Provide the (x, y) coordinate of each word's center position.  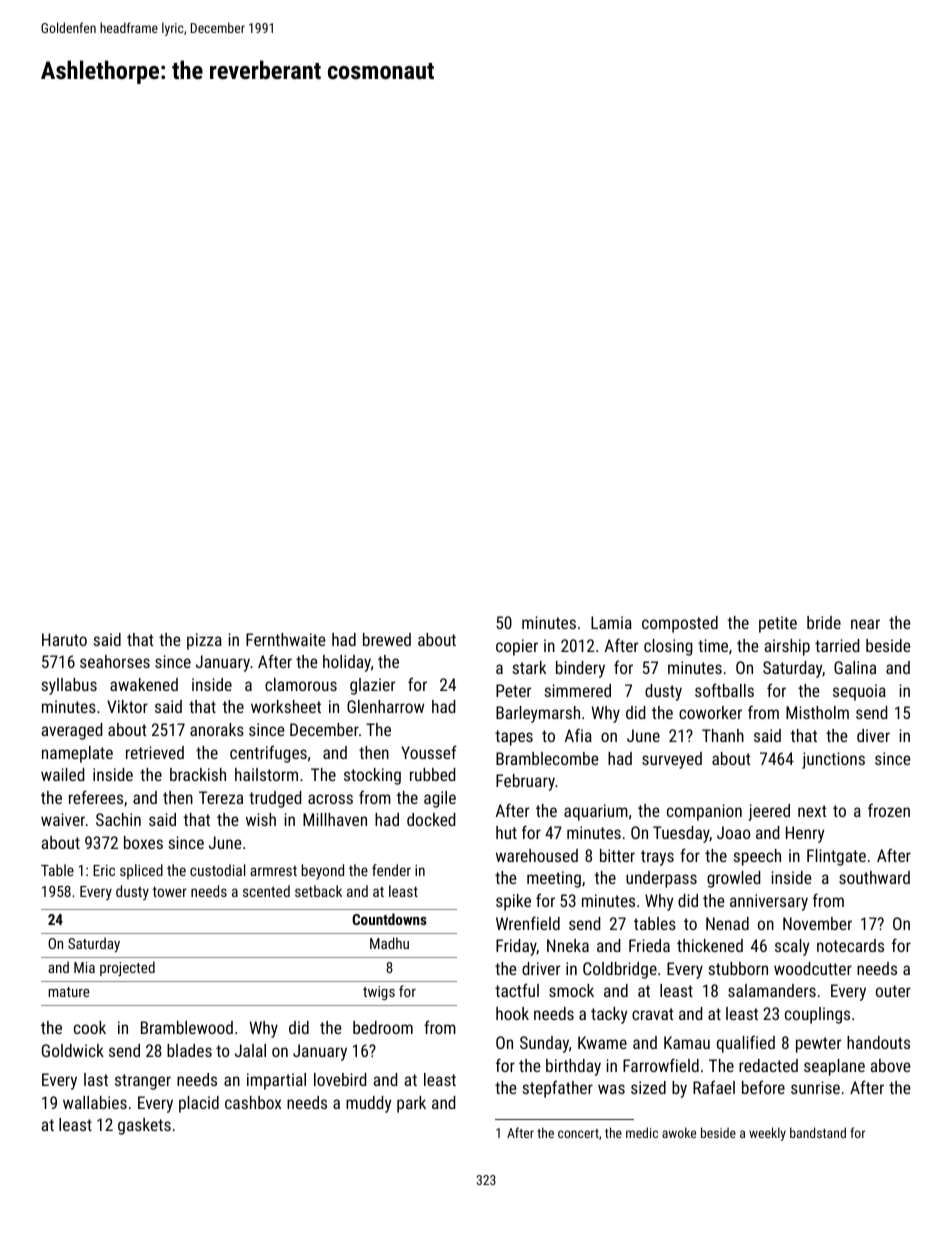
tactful (517, 990)
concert (578, 1133)
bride (824, 622)
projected (127, 968)
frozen (889, 810)
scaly (792, 947)
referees (96, 797)
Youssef (429, 752)
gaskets (144, 1126)
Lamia (611, 622)
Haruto (64, 639)
